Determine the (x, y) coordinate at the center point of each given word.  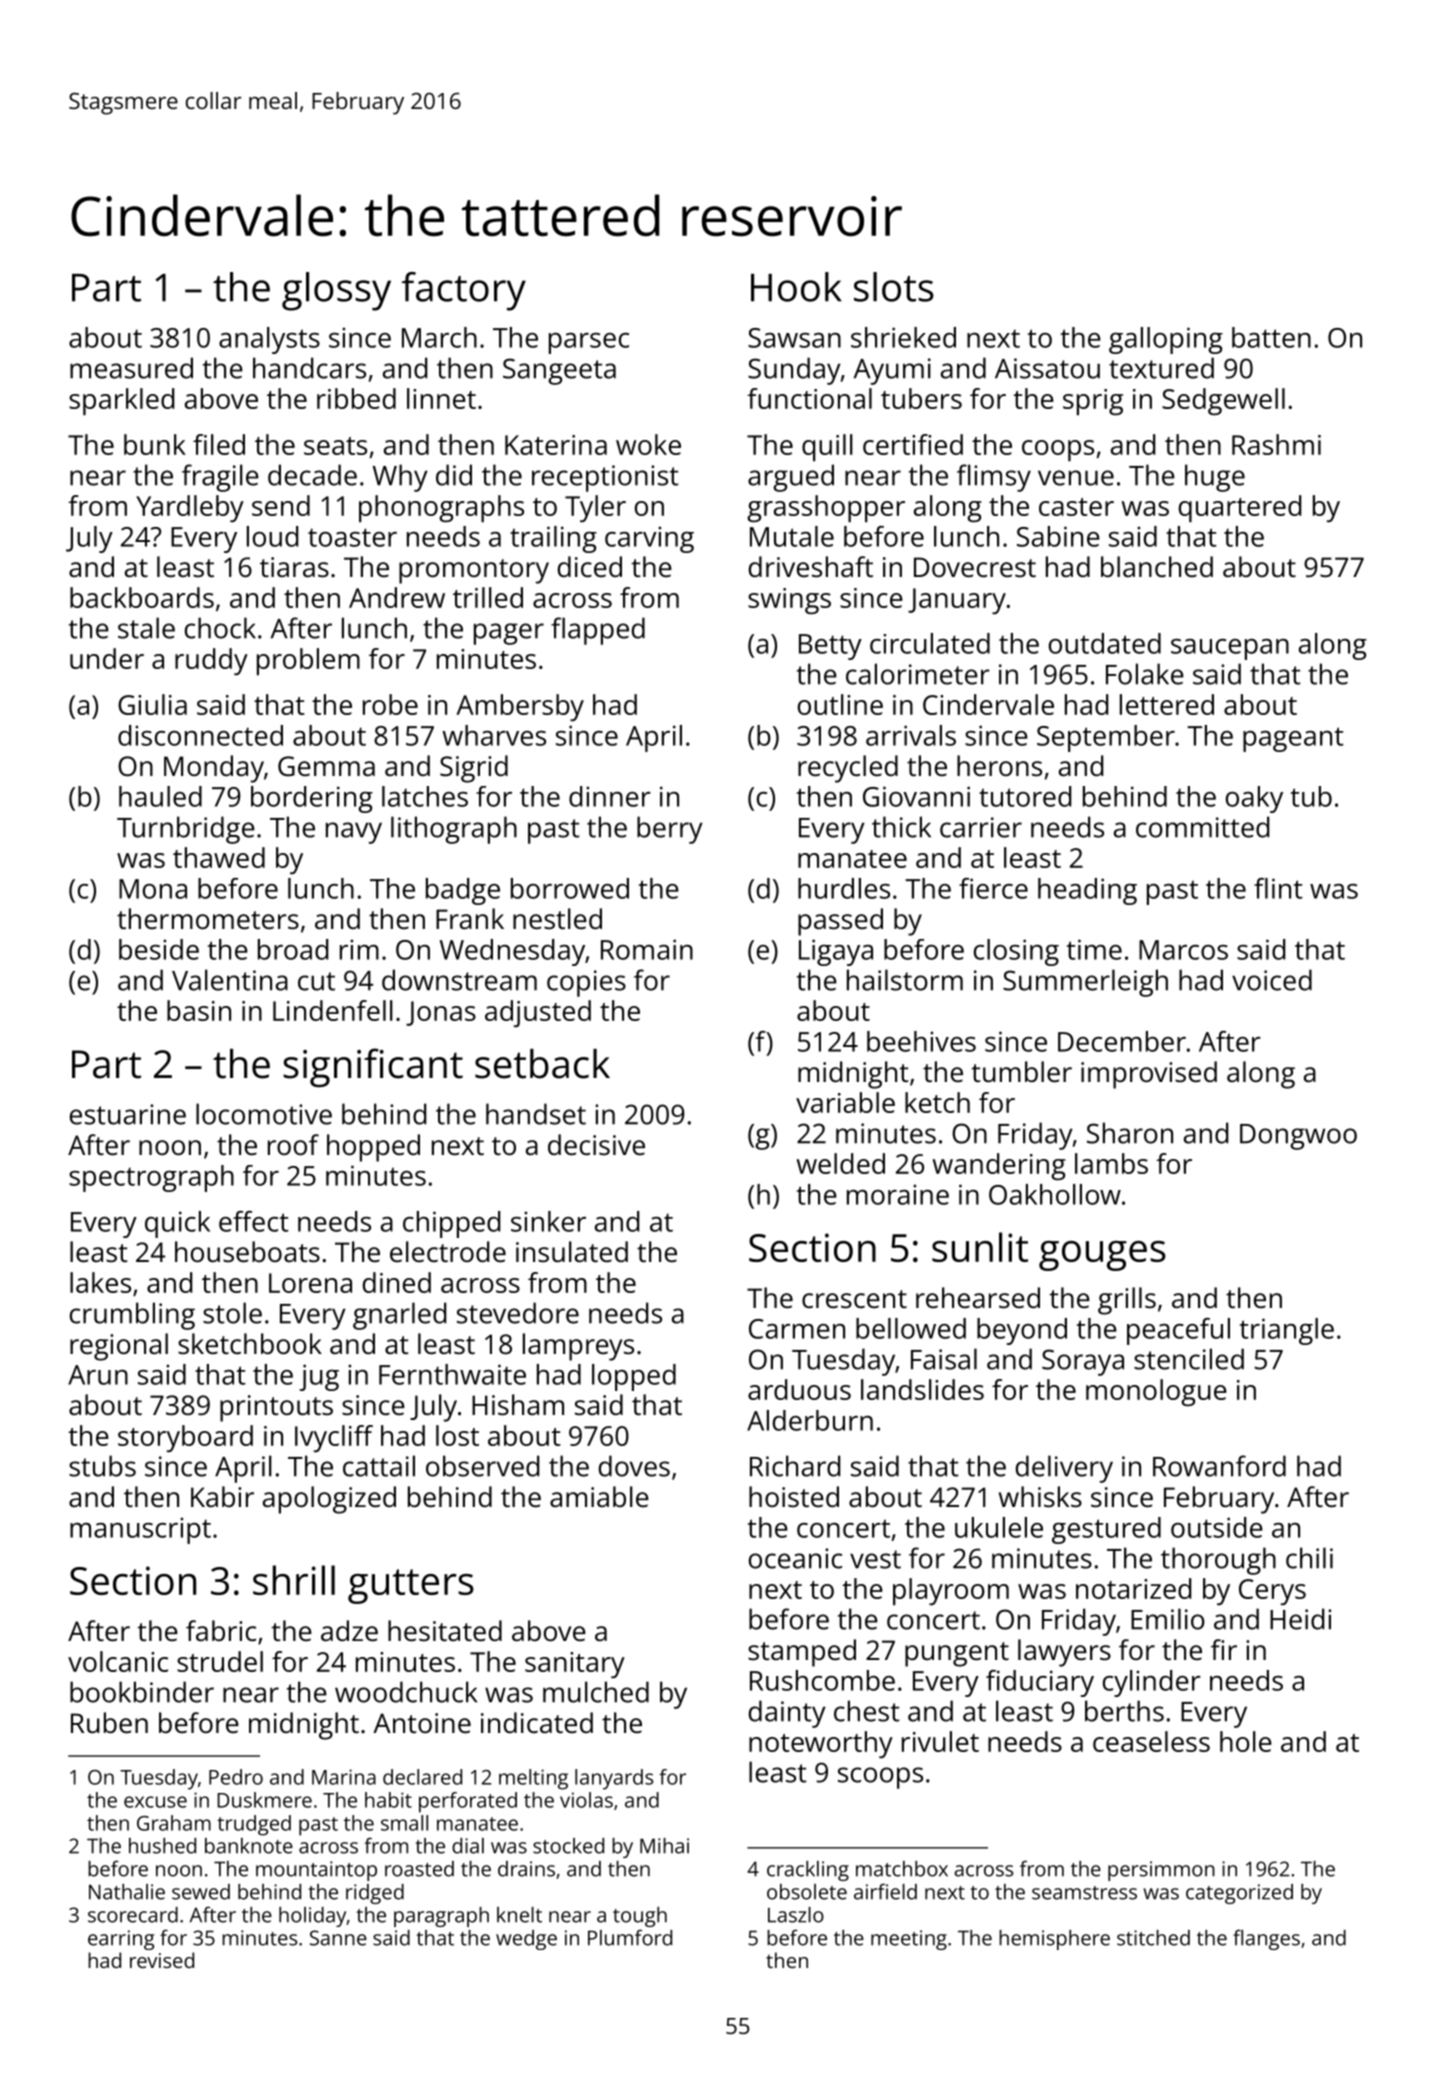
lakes (100, 1282)
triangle (1287, 1331)
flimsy (994, 478)
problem (308, 661)
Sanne (338, 1938)
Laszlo (796, 1915)
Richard (795, 1466)
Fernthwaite (452, 1374)
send (281, 505)
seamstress (1084, 1893)
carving (649, 539)
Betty (830, 647)
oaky (1254, 799)
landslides (922, 1389)
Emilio (1168, 1619)
